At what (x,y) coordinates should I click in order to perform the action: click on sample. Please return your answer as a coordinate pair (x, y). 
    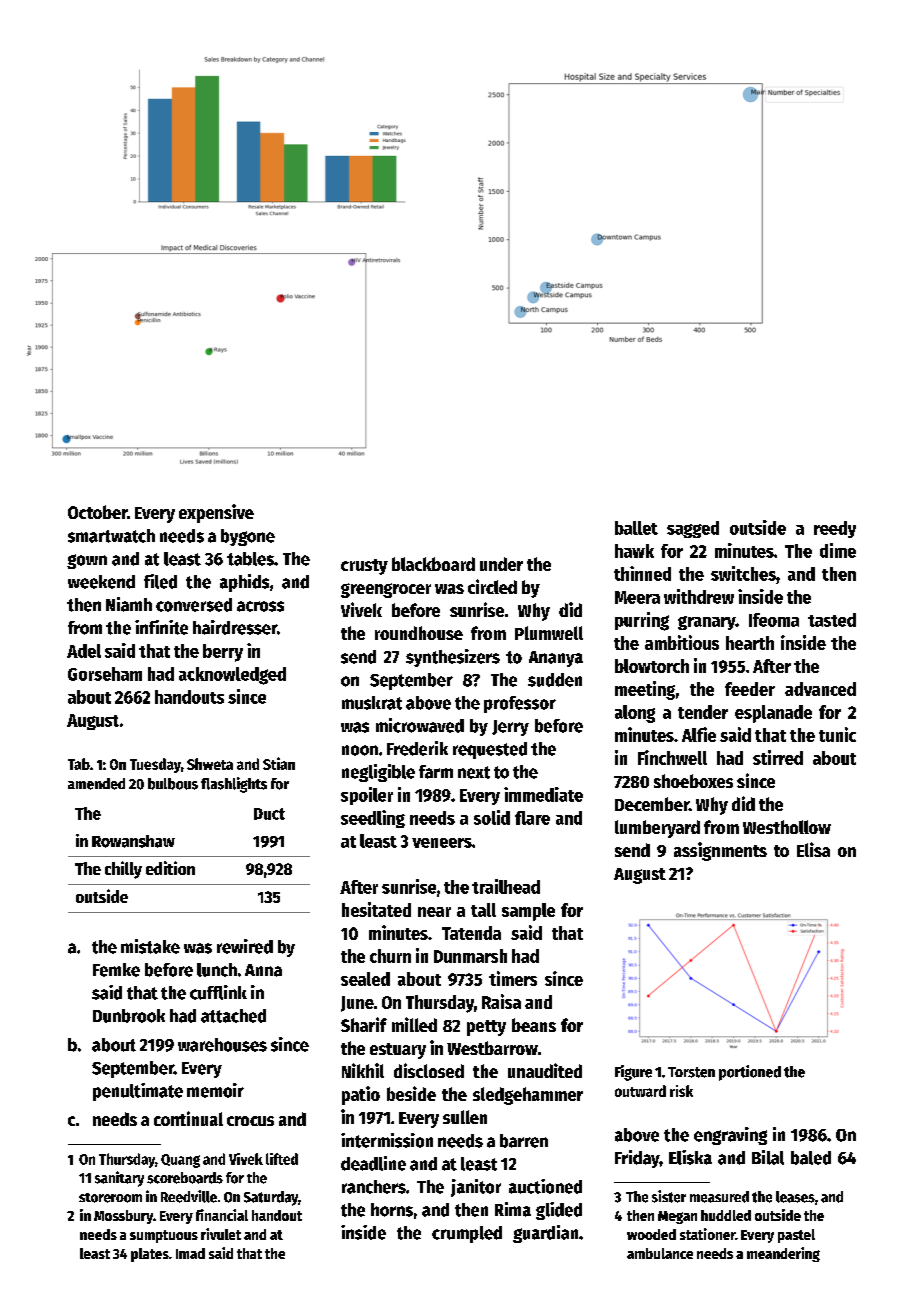
    Looking at the image, I should click on (528, 912).
